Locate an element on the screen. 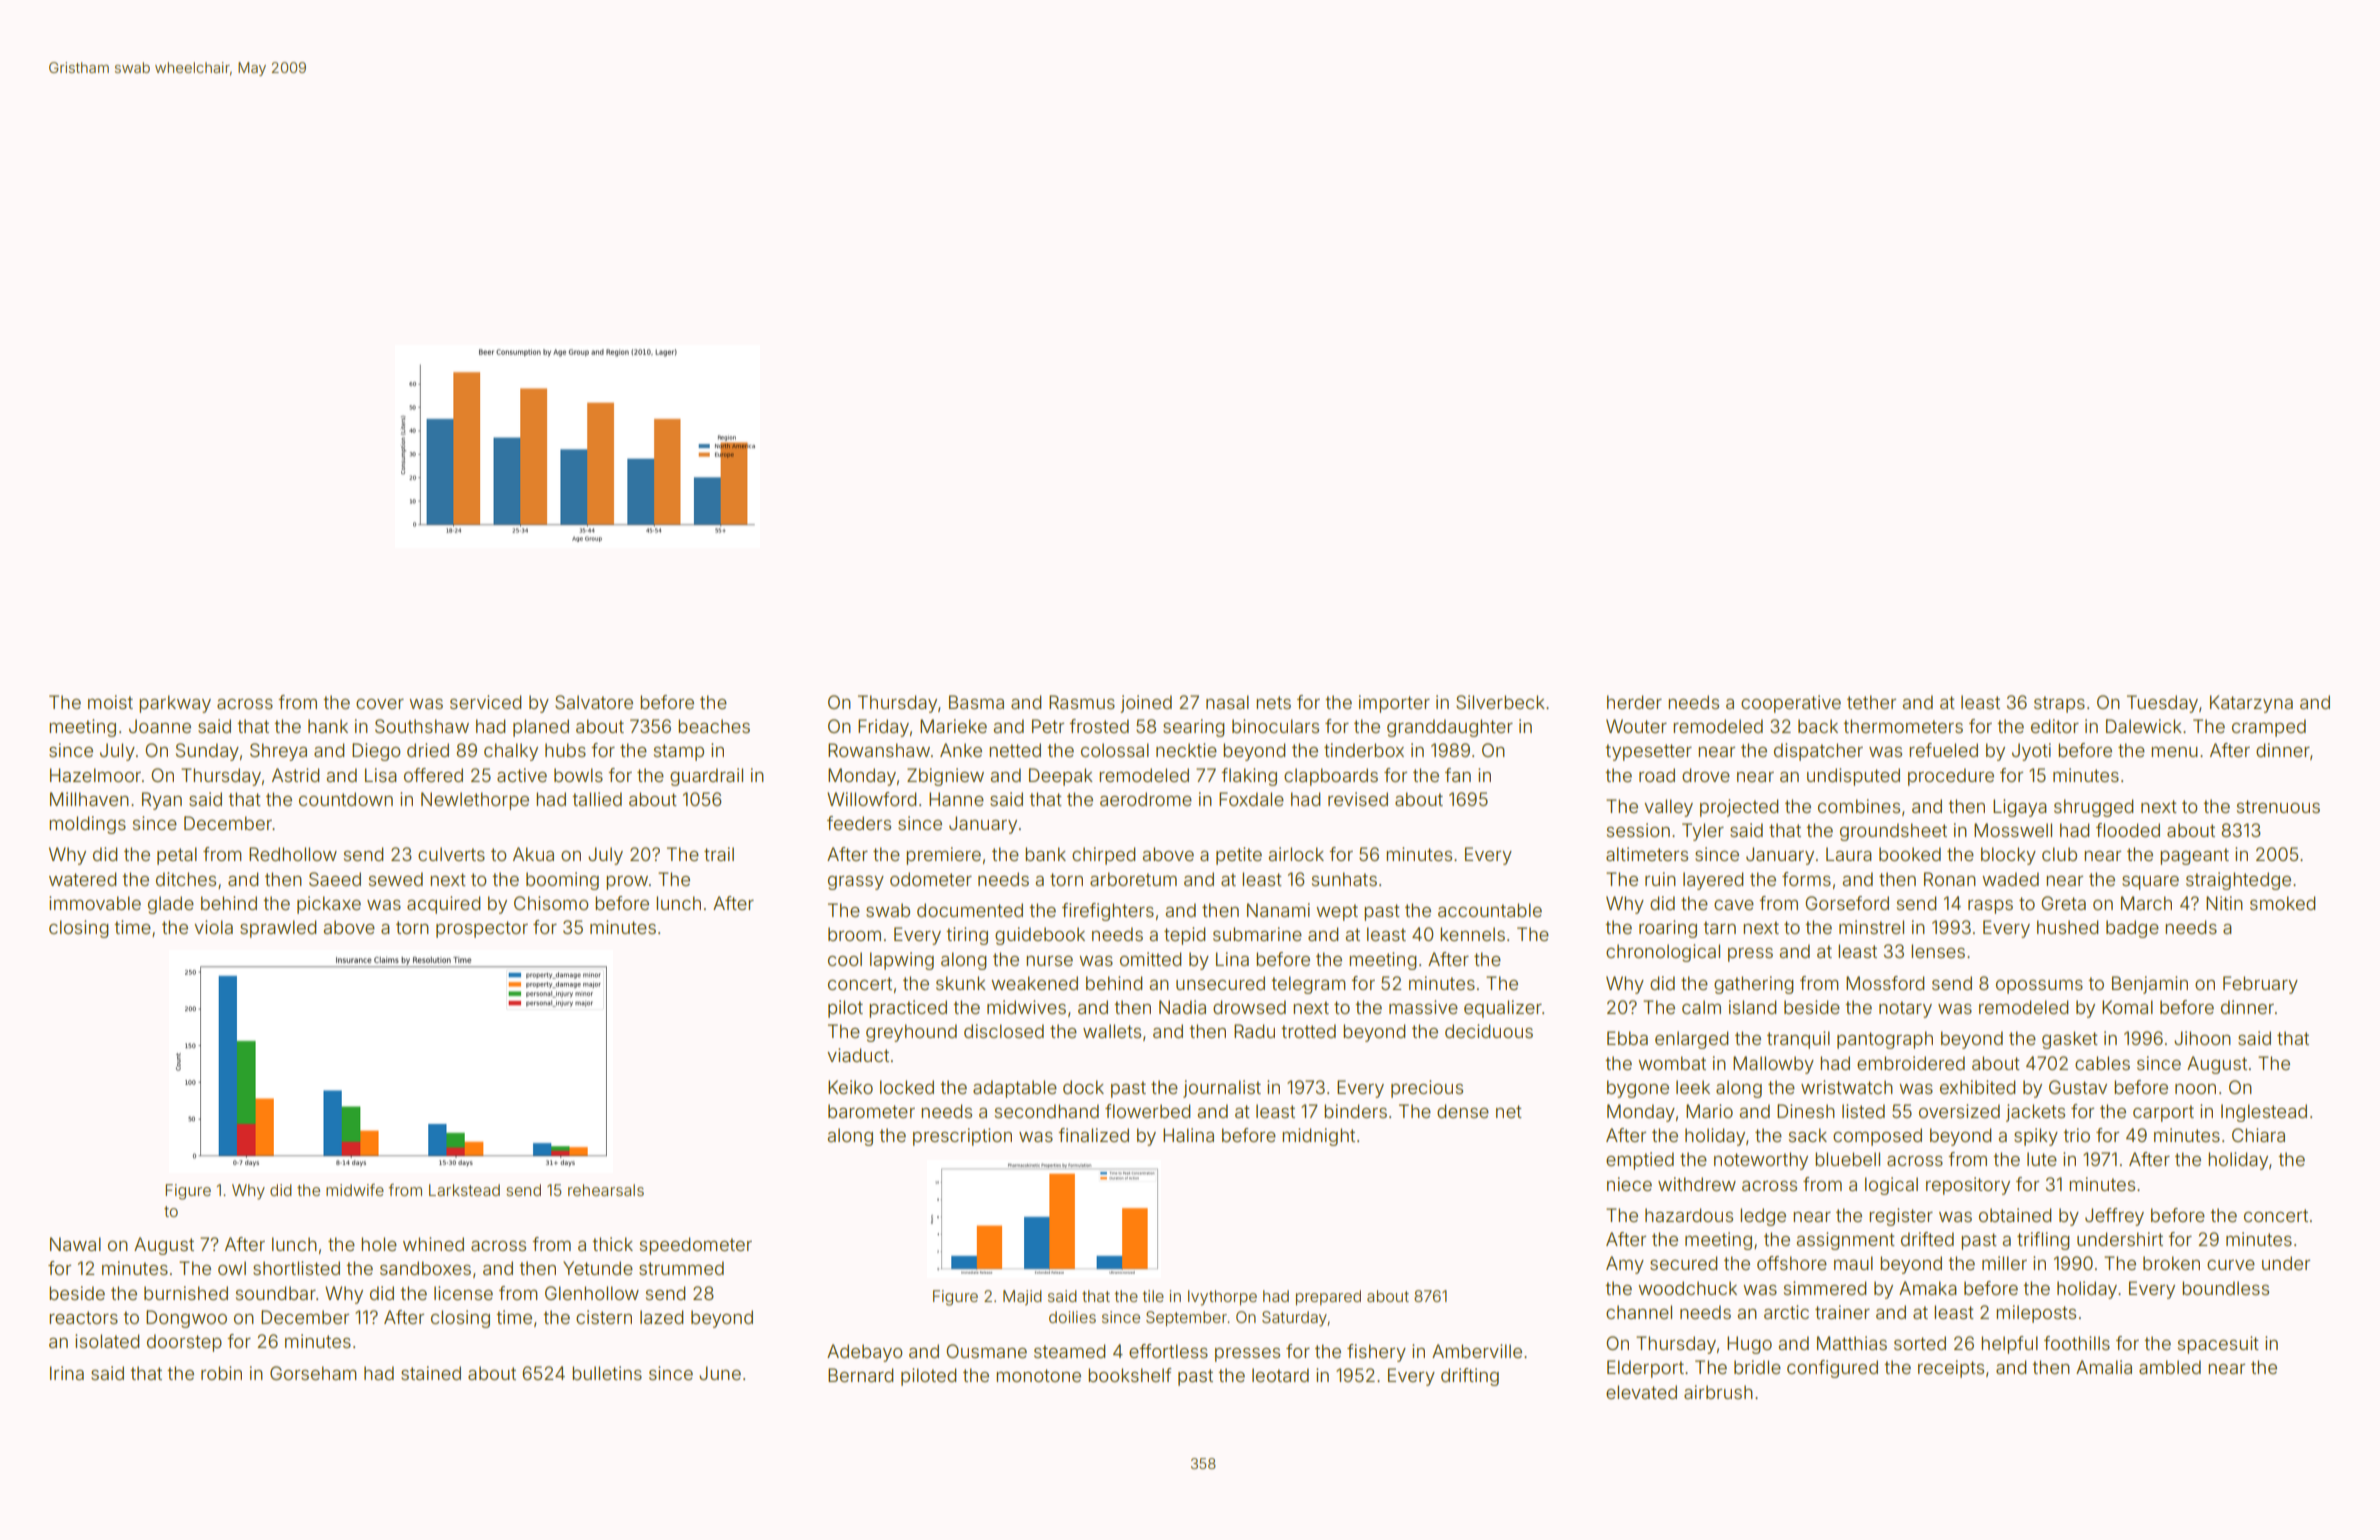  Larkstead is located at coordinates (464, 1190).
